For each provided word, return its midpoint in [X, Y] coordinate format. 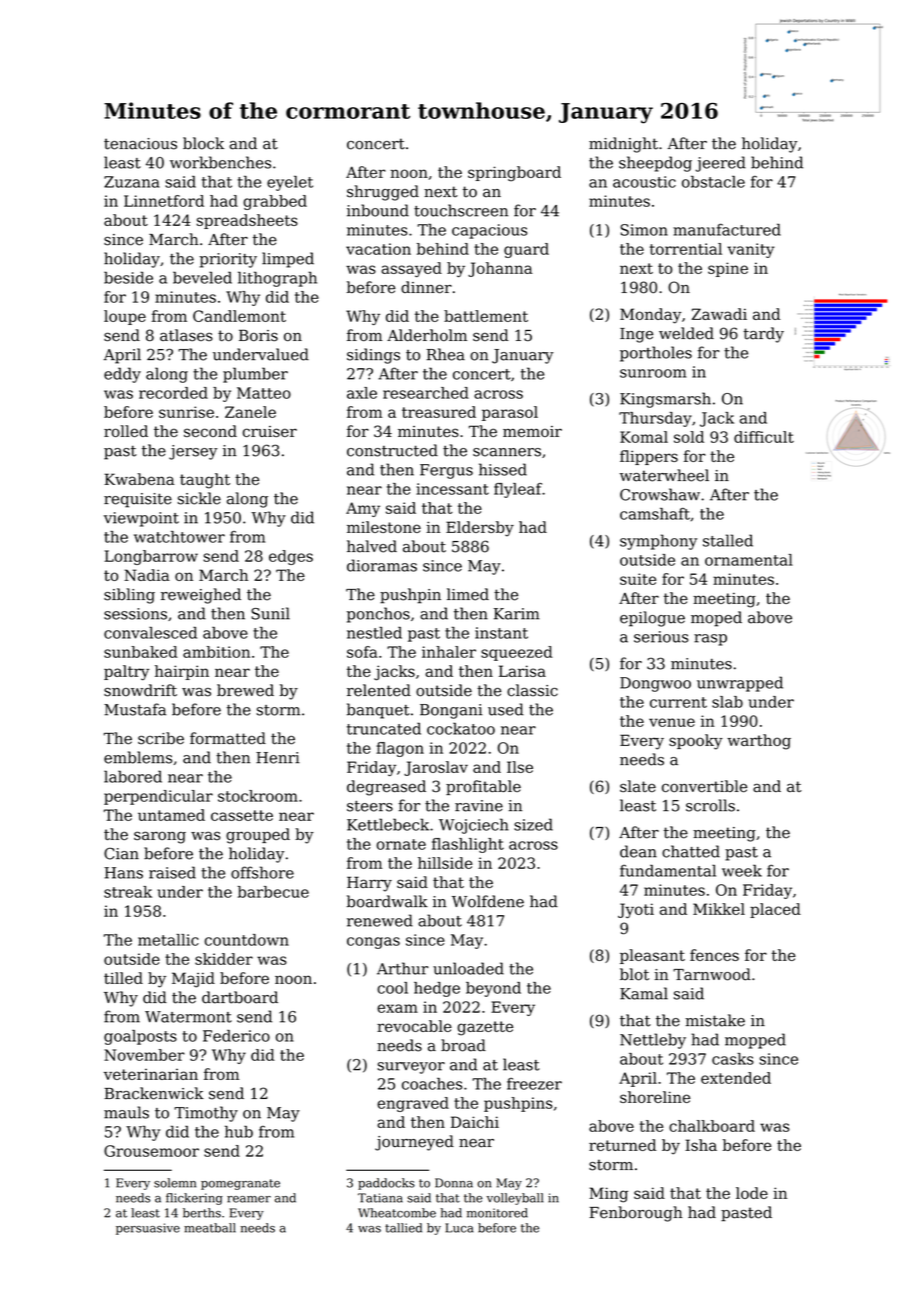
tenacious [140, 144]
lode [752, 1193]
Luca [459, 1228]
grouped [258, 836]
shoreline [655, 1097]
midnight [623, 145]
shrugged [383, 193]
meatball [210, 1228]
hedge [437, 989]
